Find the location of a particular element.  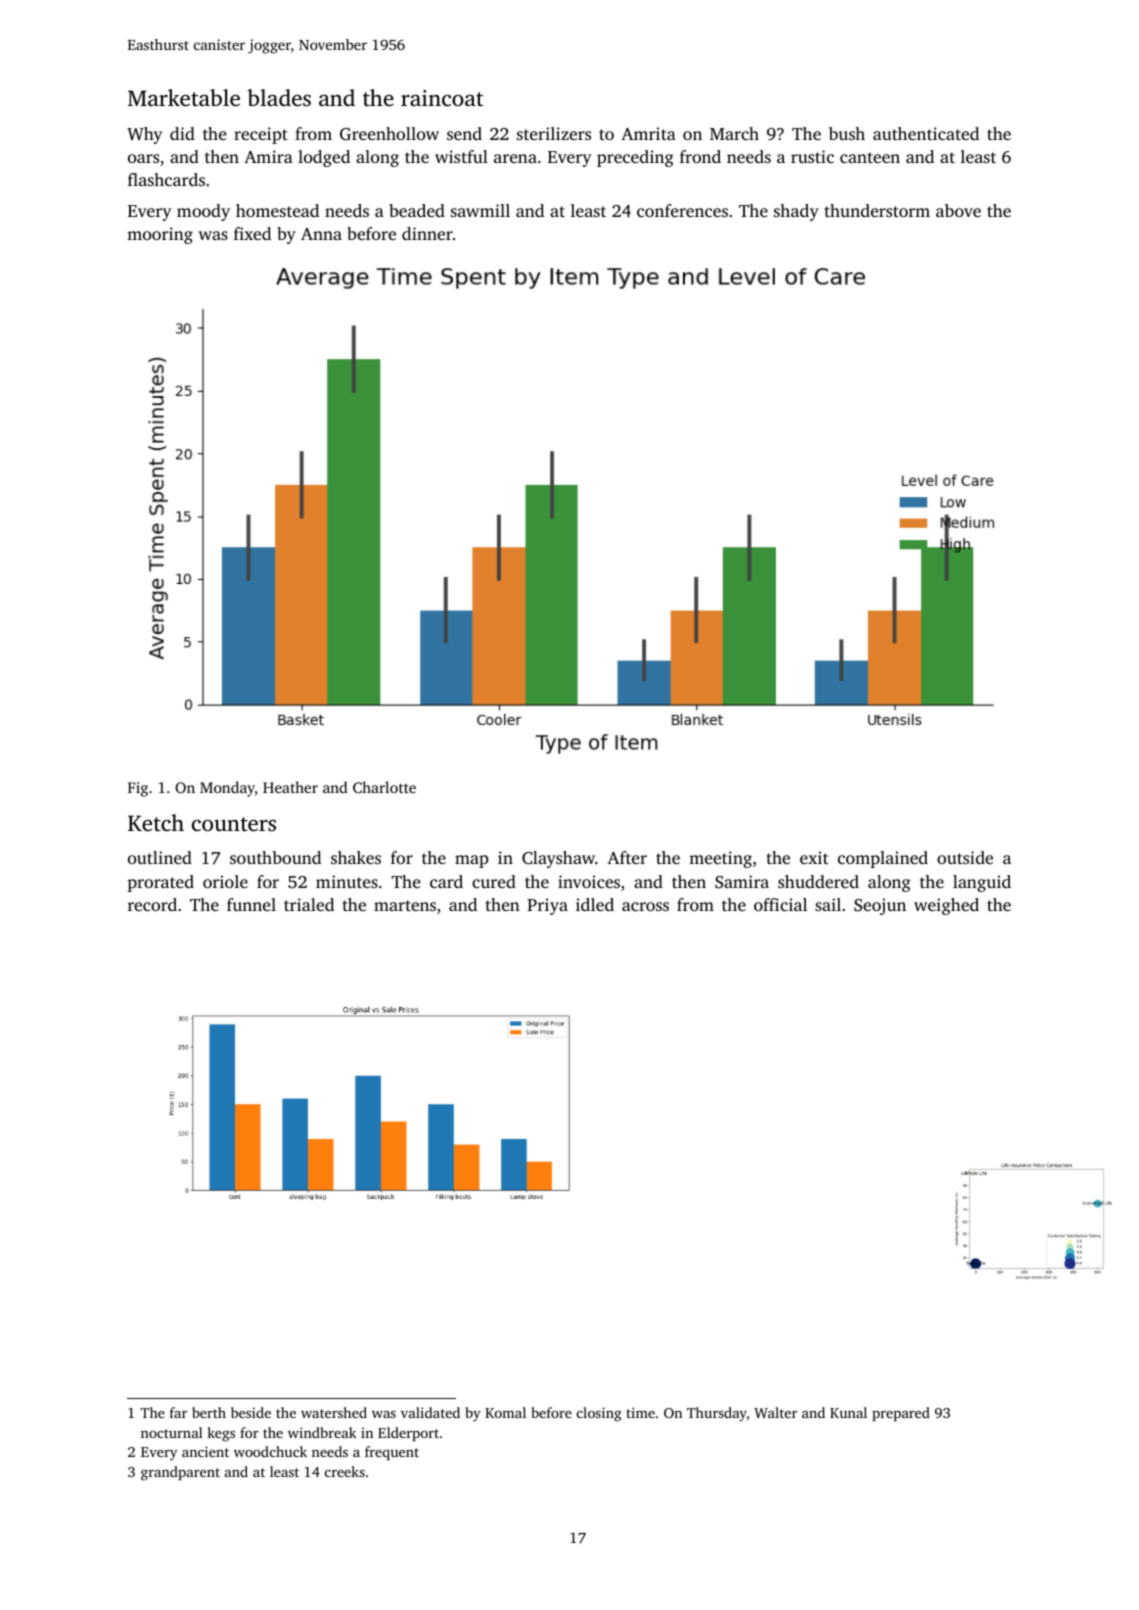

bush is located at coordinates (847, 133).
